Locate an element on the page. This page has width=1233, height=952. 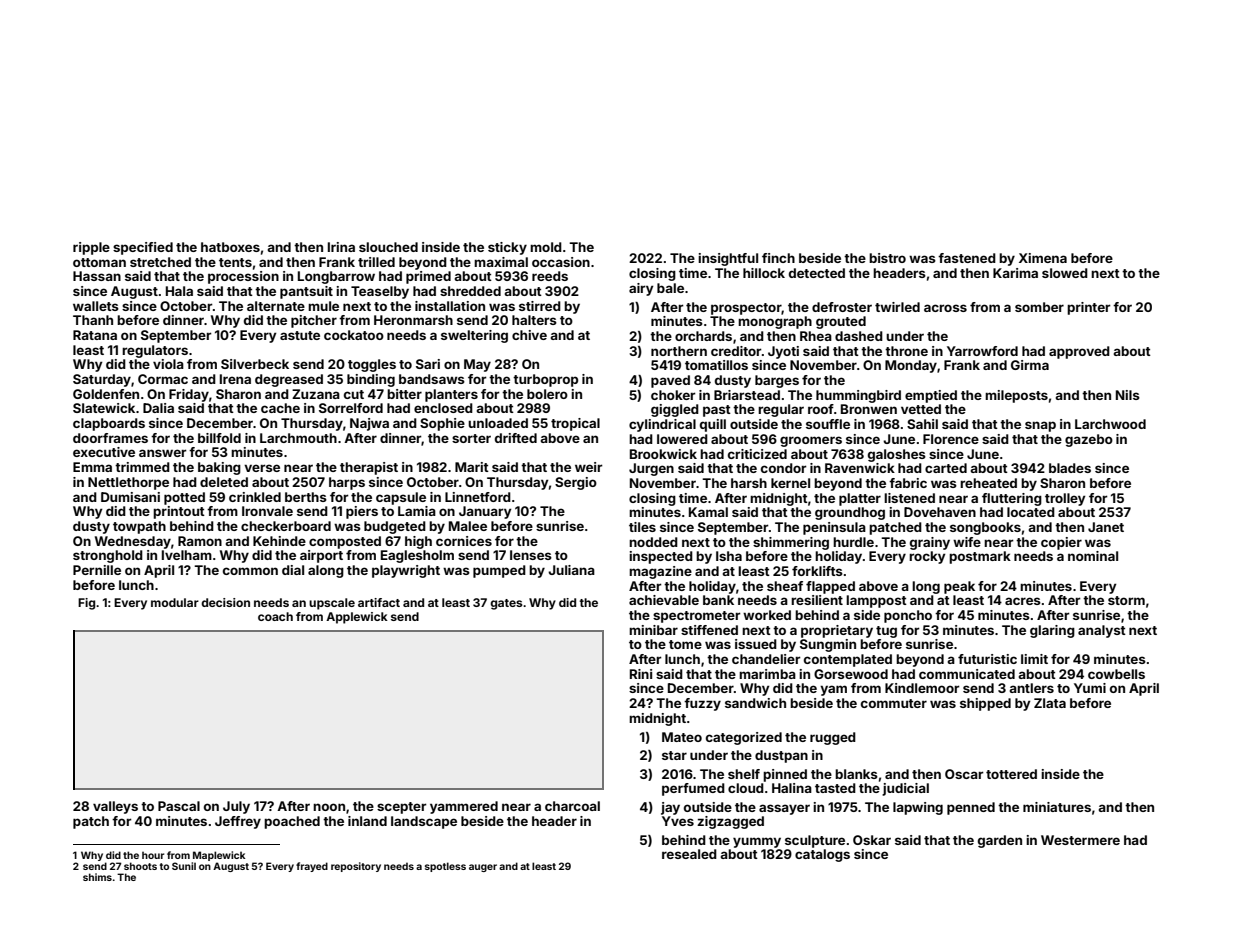
star is located at coordinates (674, 755).
